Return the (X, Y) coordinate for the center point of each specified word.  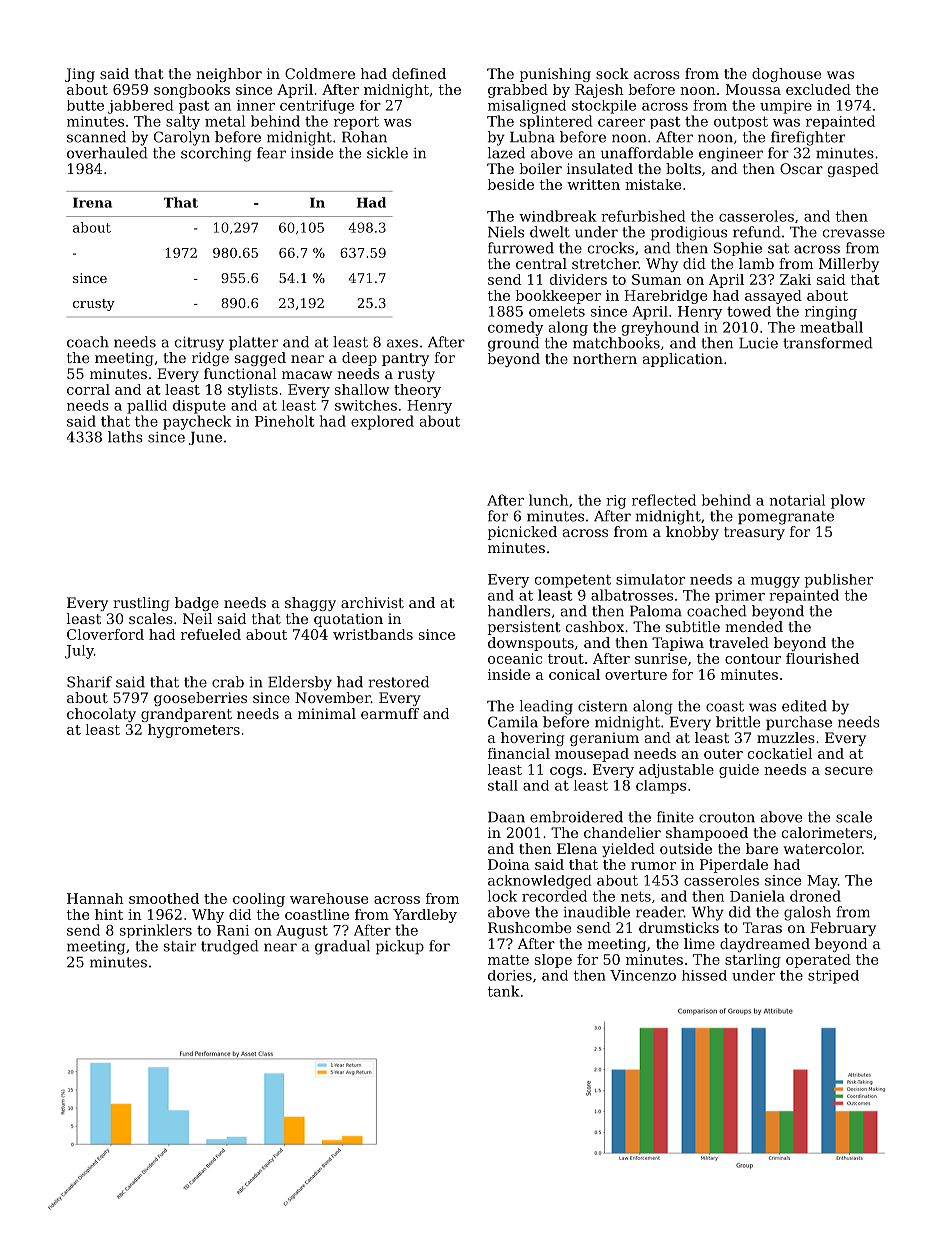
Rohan (364, 137)
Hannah (95, 898)
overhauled (107, 153)
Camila (513, 722)
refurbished (643, 216)
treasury (754, 533)
